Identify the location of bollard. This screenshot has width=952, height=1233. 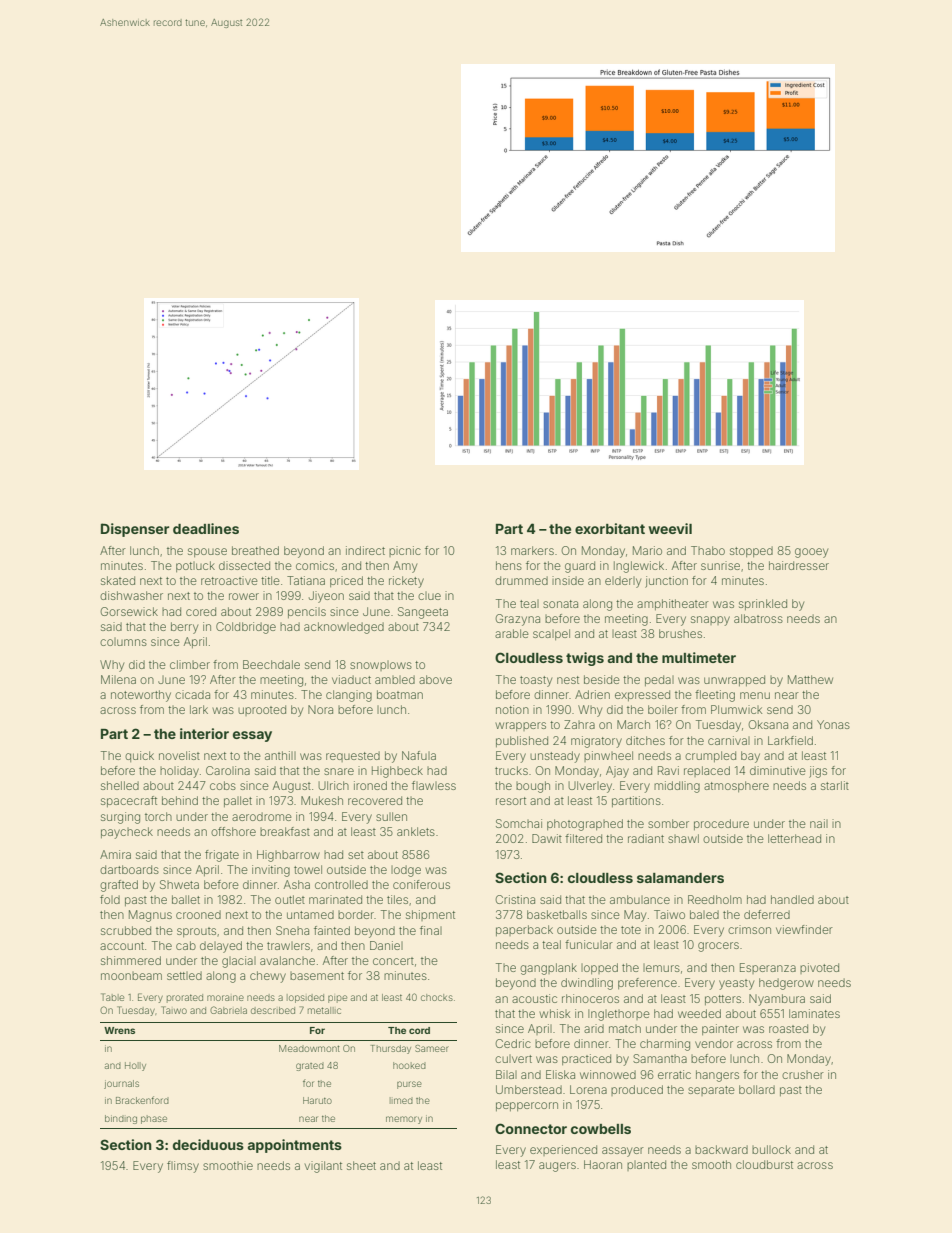
(757, 1089).
